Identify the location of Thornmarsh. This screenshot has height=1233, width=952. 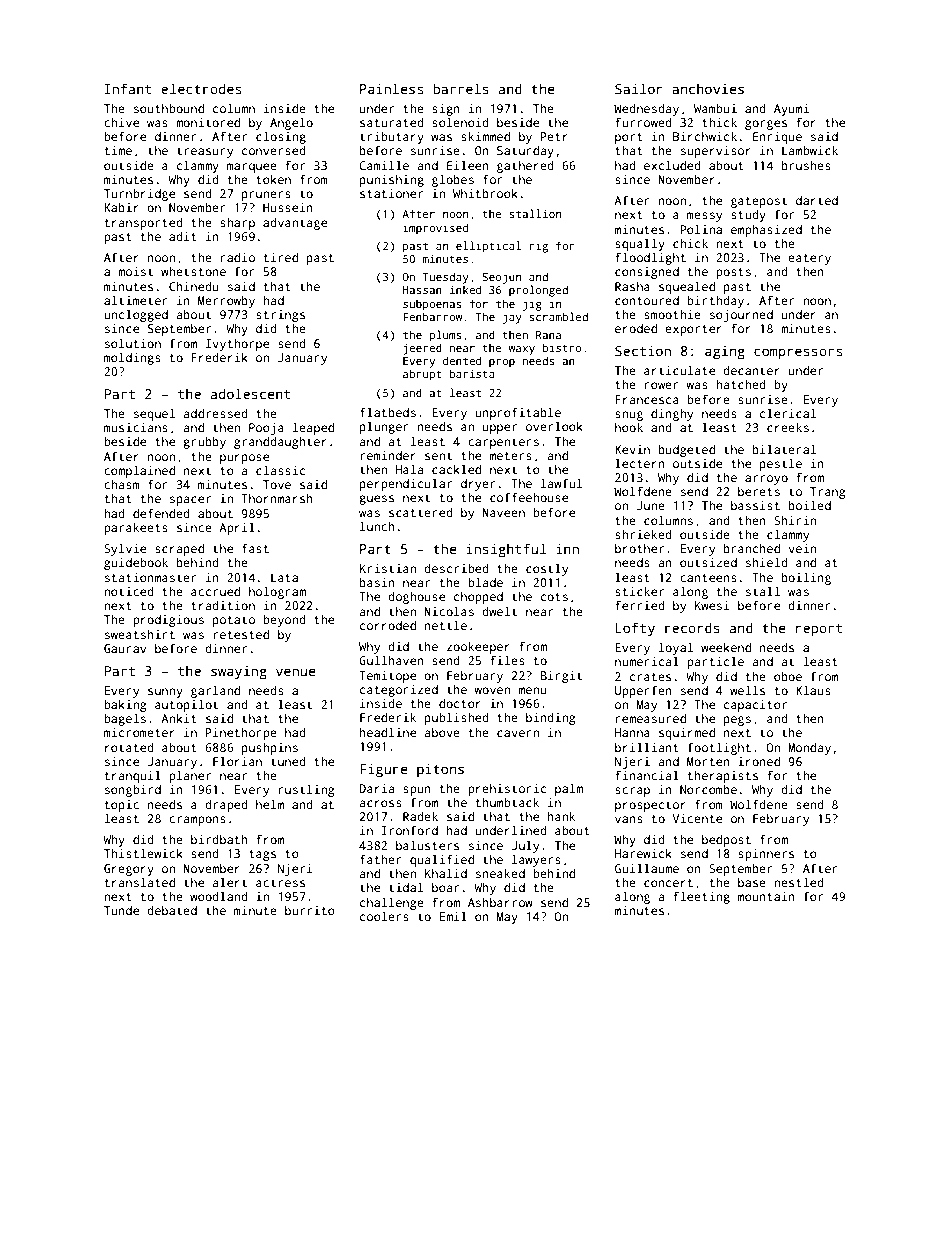
(277, 498).
